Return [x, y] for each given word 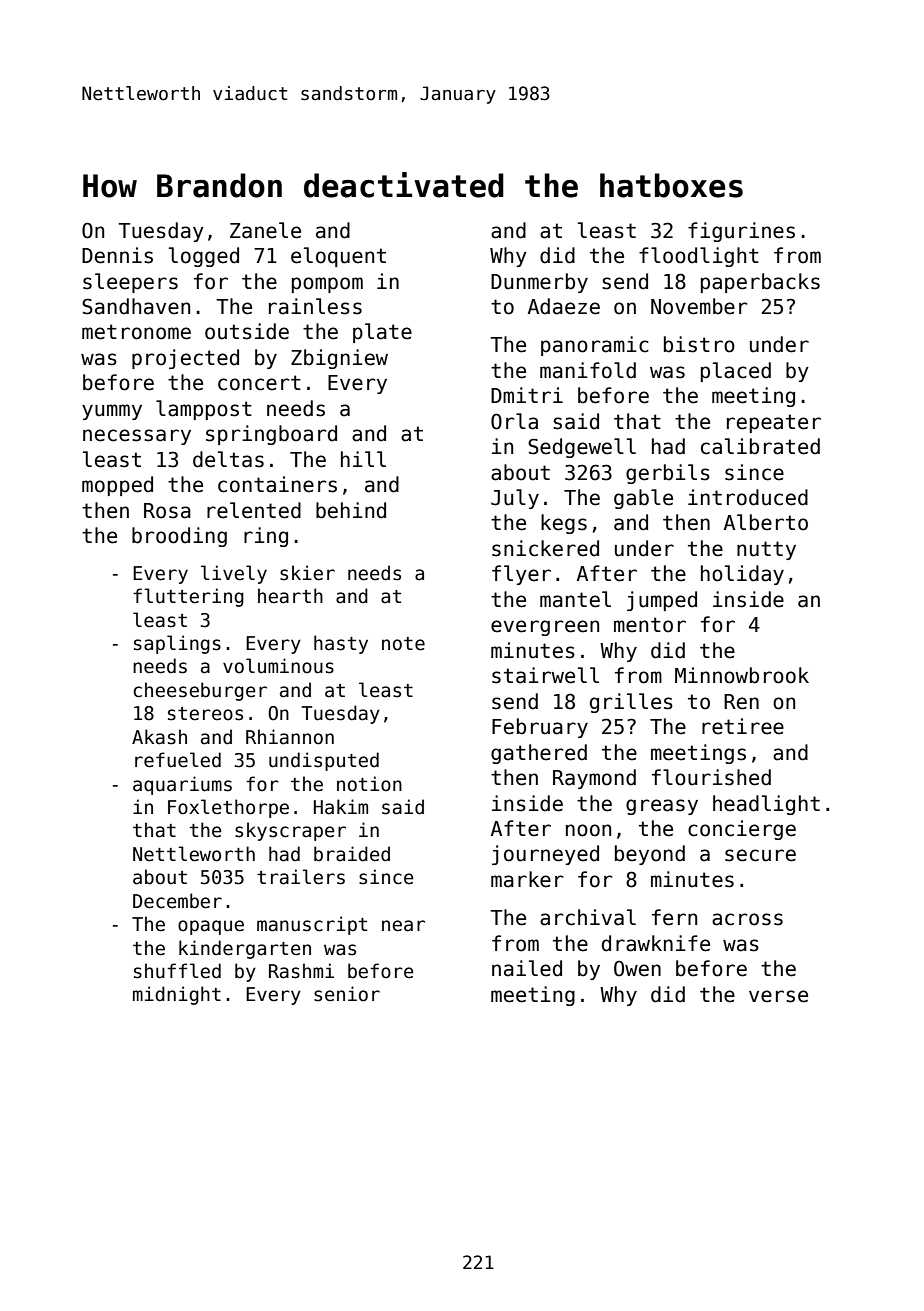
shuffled [177, 971]
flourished [711, 777]
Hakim [341, 807]
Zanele [265, 230]
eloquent [338, 257]
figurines [741, 232]
